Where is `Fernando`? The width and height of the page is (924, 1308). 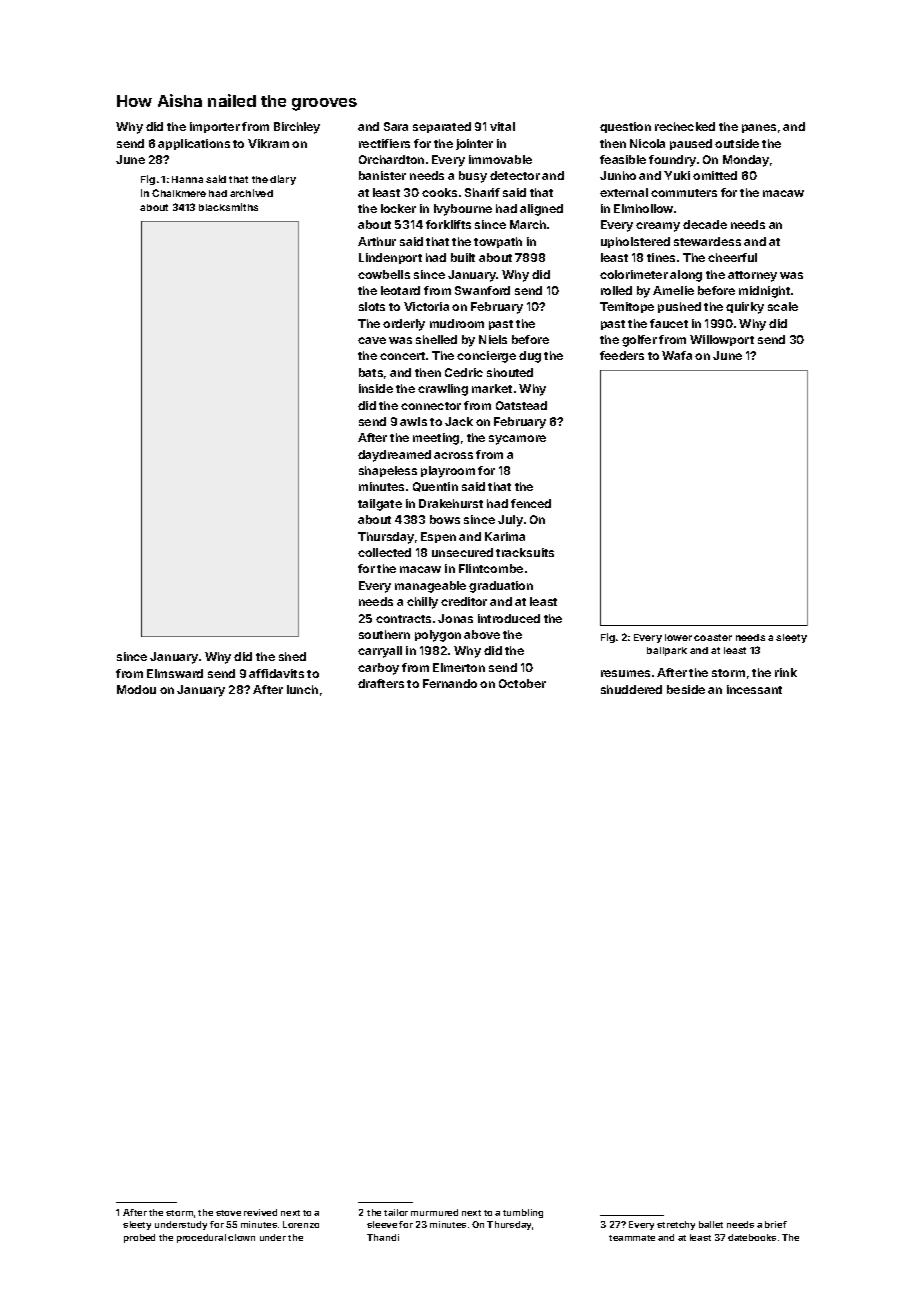
Fernando is located at coordinates (450, 683).
